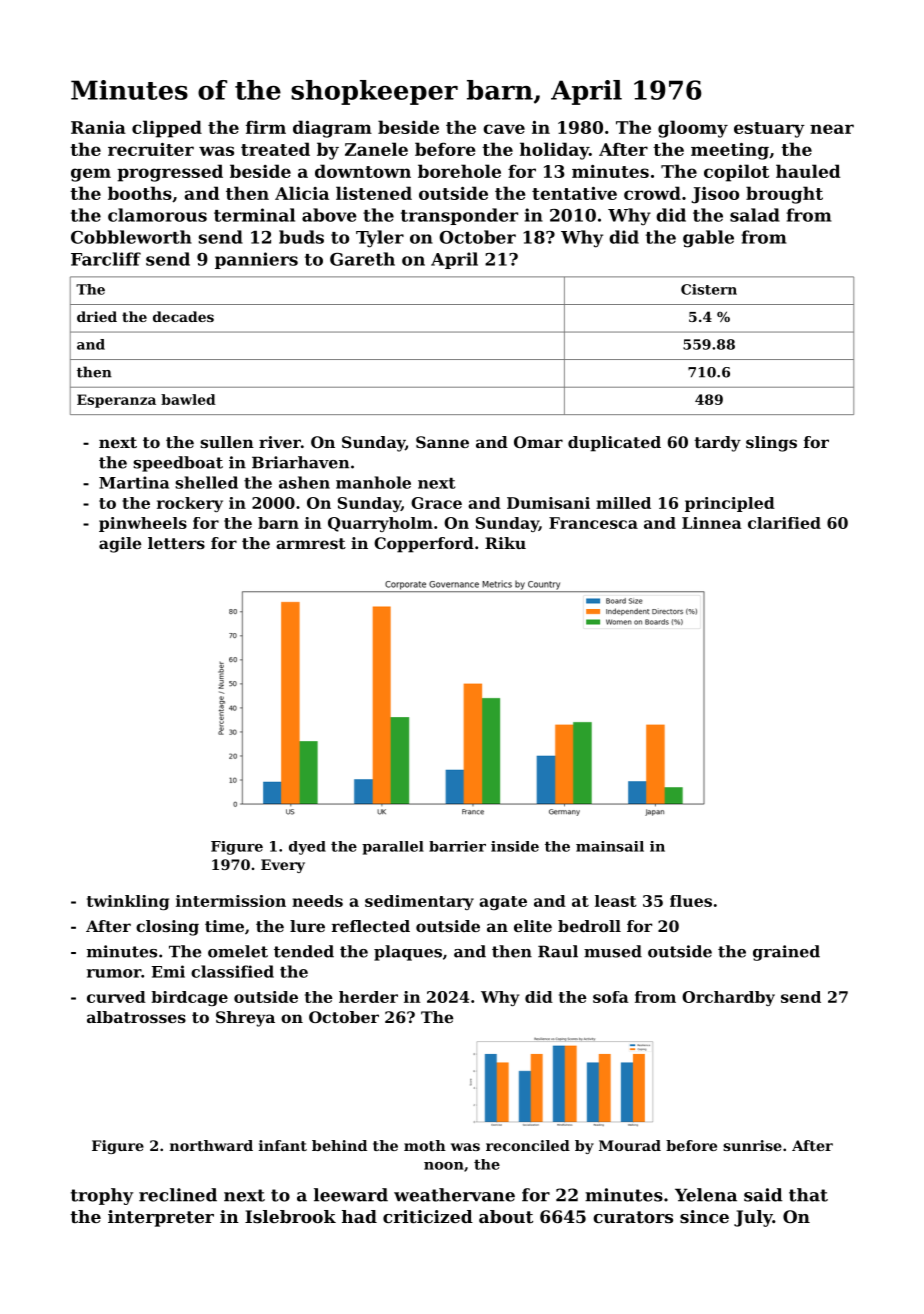 The image size is (924, 1314). I want to click on armrest, so click(311, 543).
